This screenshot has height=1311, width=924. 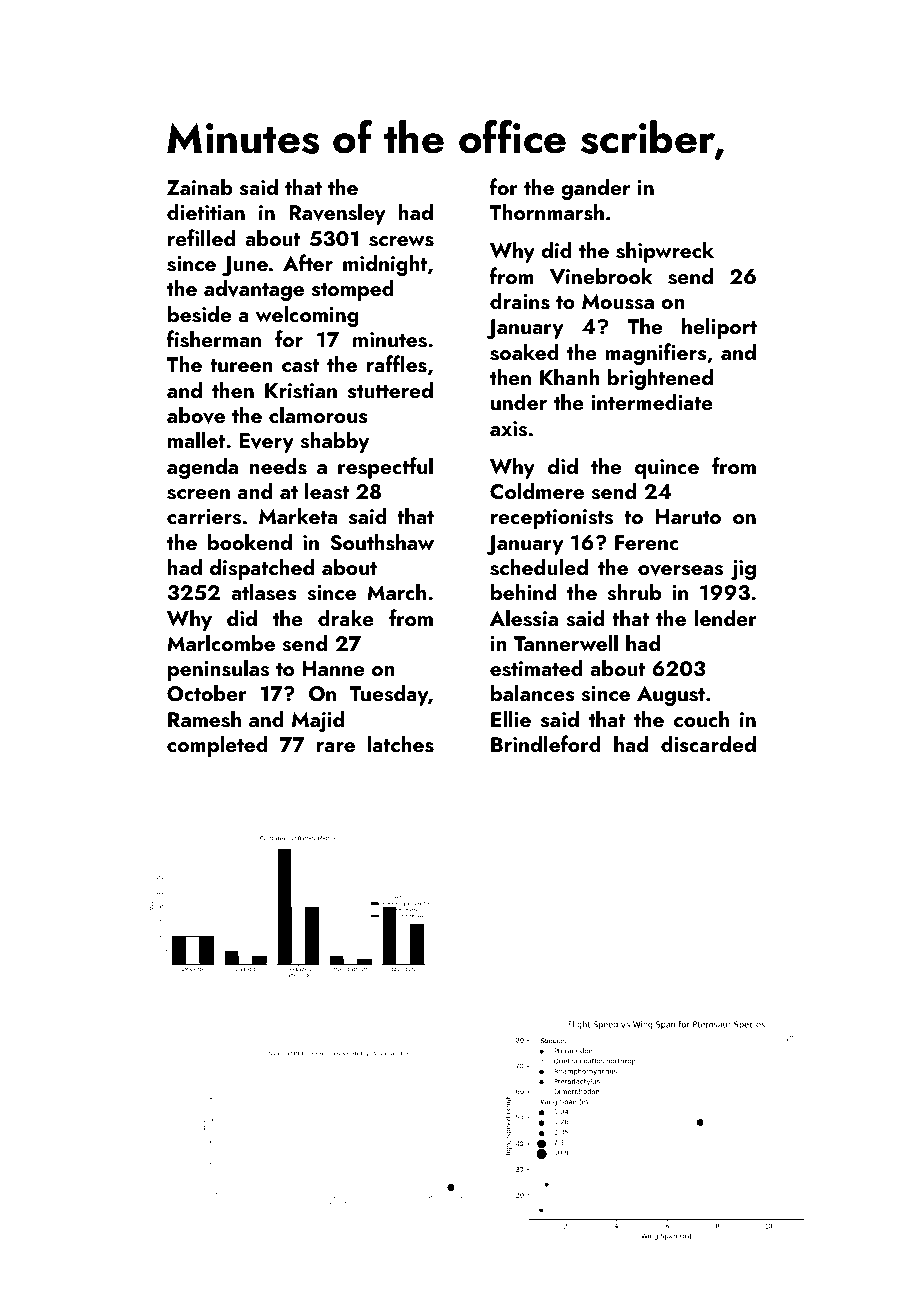 What do you see at coordinates (308, 262) in the screenshot?
I see `After` at bounding box center [308, 262].
